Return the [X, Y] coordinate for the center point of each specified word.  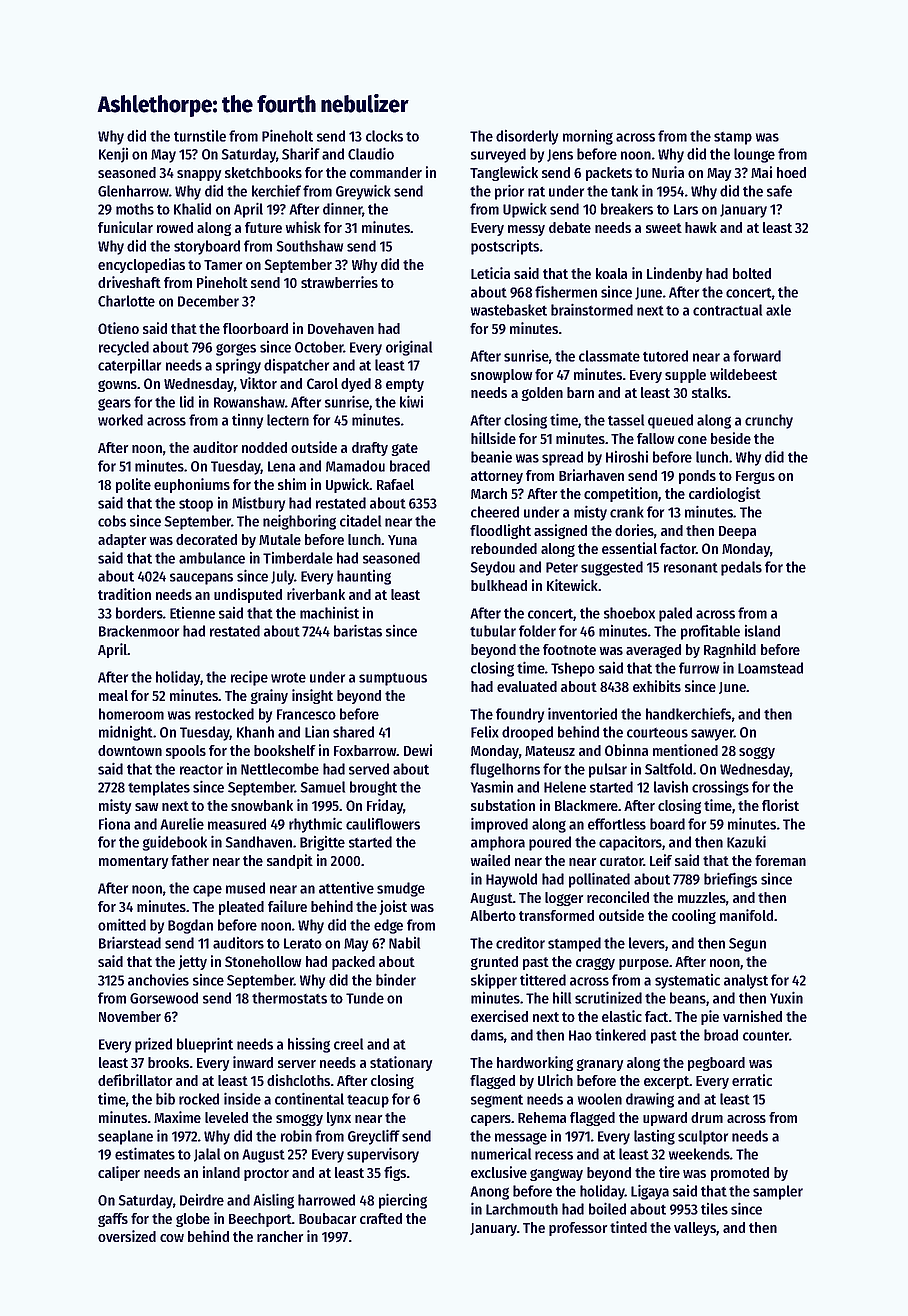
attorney [497, 477]
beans [688, 998]
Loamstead [770, 668]
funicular [125, 227]
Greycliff [374, 1137]
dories [634, 530]
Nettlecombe [280, 769]
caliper [119, 1173]
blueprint [205, 1045]
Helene [565, 787]
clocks [384, 136]
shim [292, 484]
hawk [701, 227]
